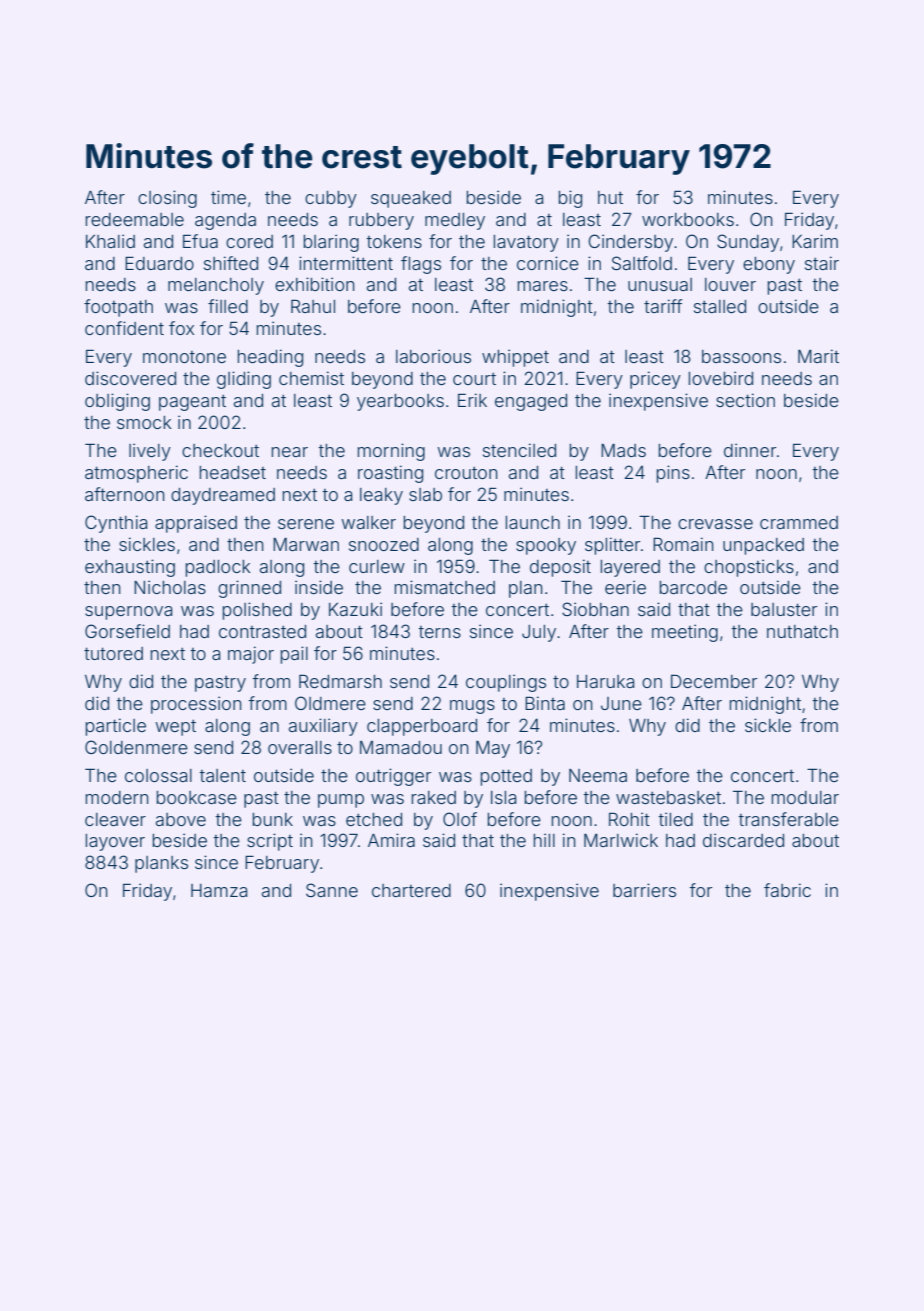  I want to click on checkout, so click(220, 450).
